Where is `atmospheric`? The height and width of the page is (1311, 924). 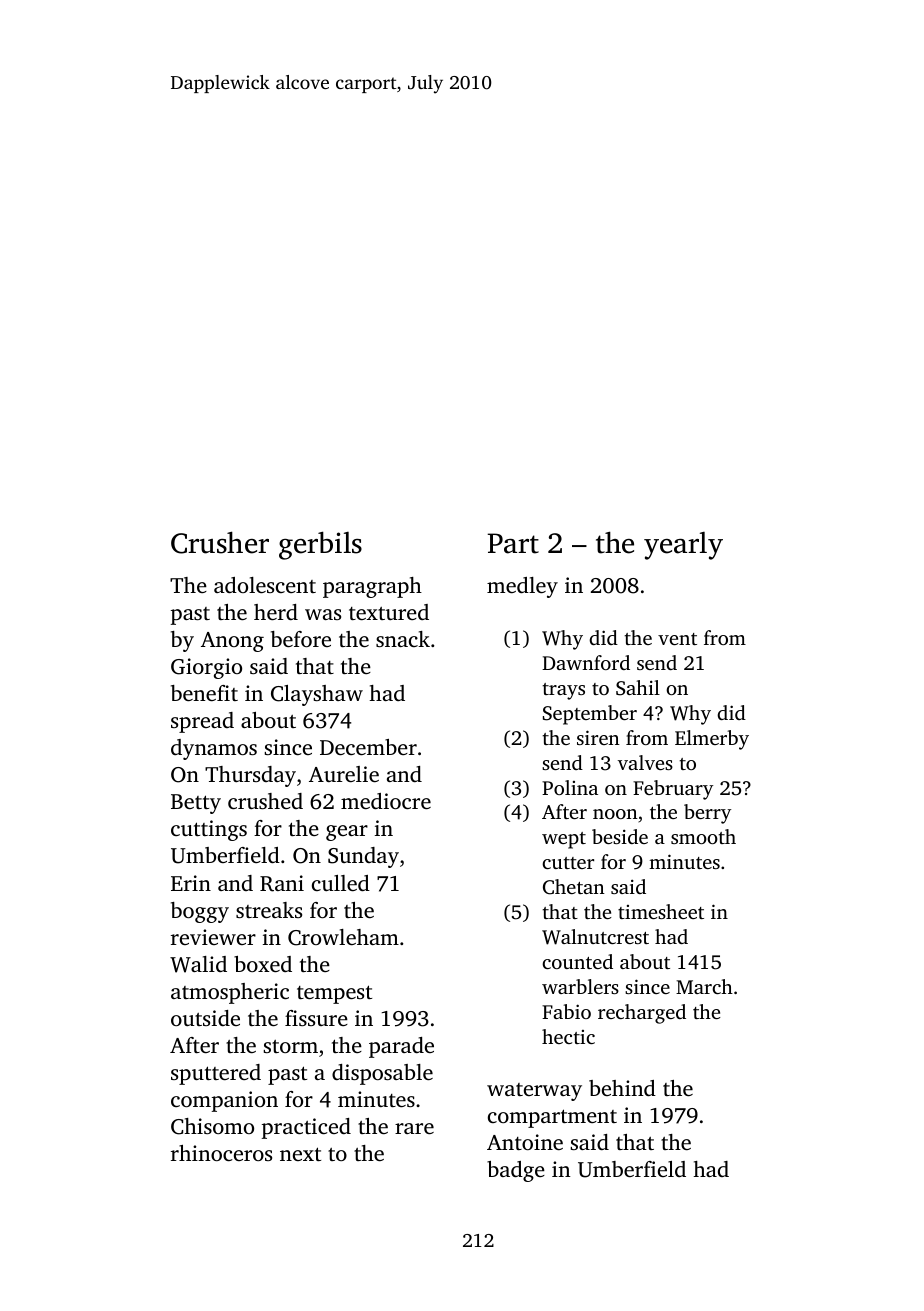
atmospheric is located at coordinates (230, 993).
